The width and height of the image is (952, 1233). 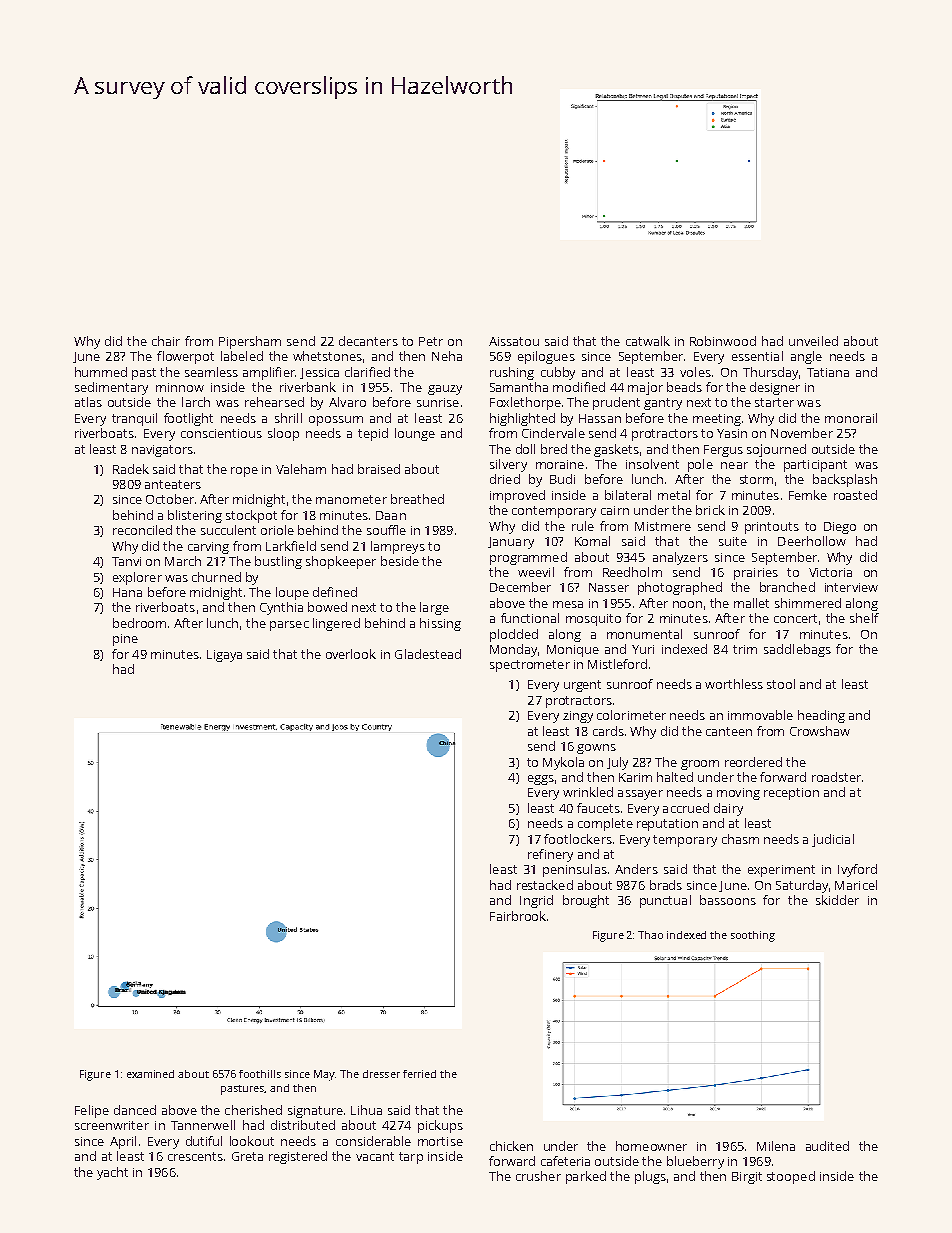 I want to click on crusher, so click(x=538, y=1176).
